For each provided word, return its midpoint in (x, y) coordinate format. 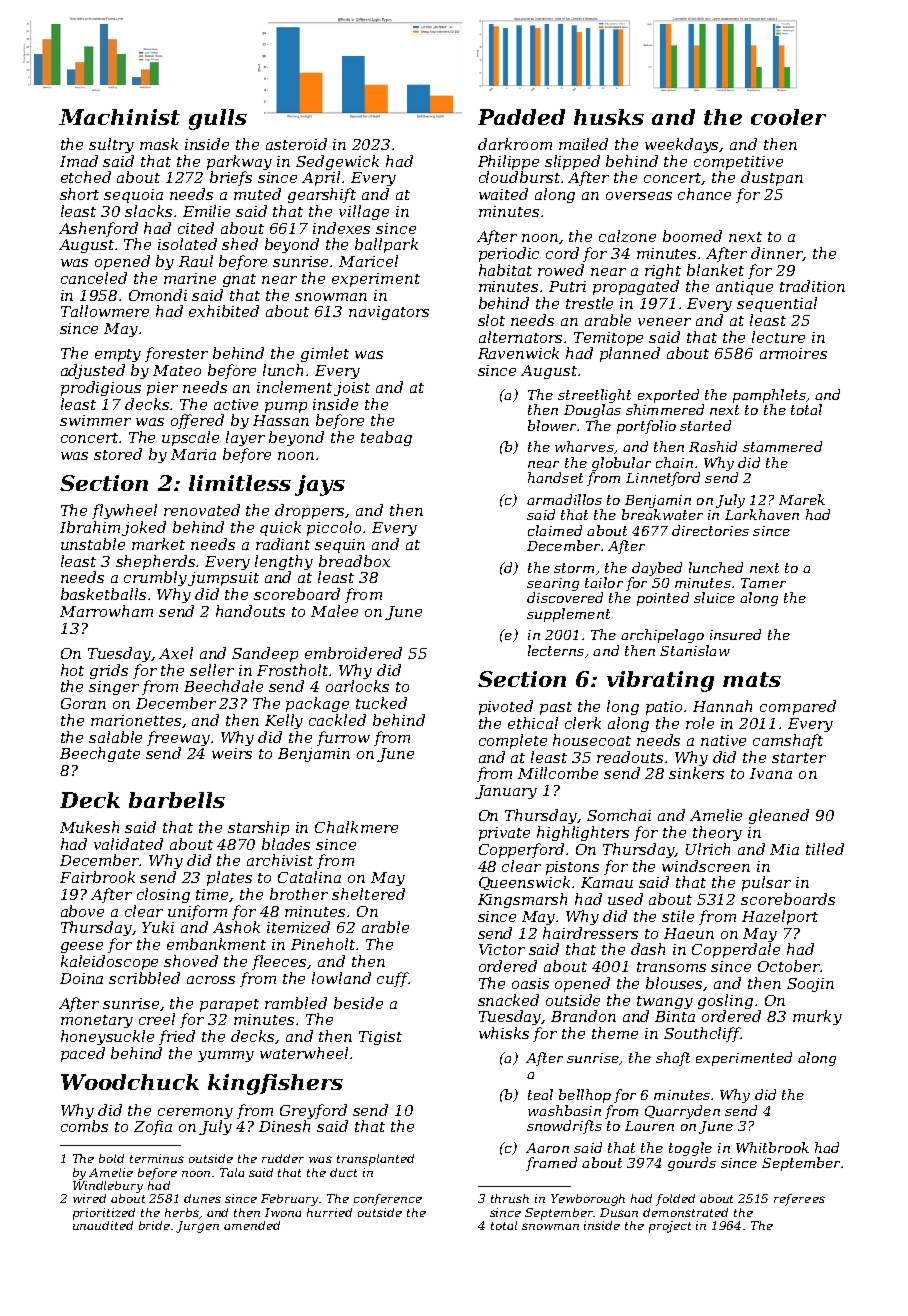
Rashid (713, 446)
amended (252, 1225)
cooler (788, 117)
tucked (381, 703)
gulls (218, 119)
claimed (555, 530)
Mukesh (89, 827)
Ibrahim (90, 527)
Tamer (763, 583)
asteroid (296, 144)
